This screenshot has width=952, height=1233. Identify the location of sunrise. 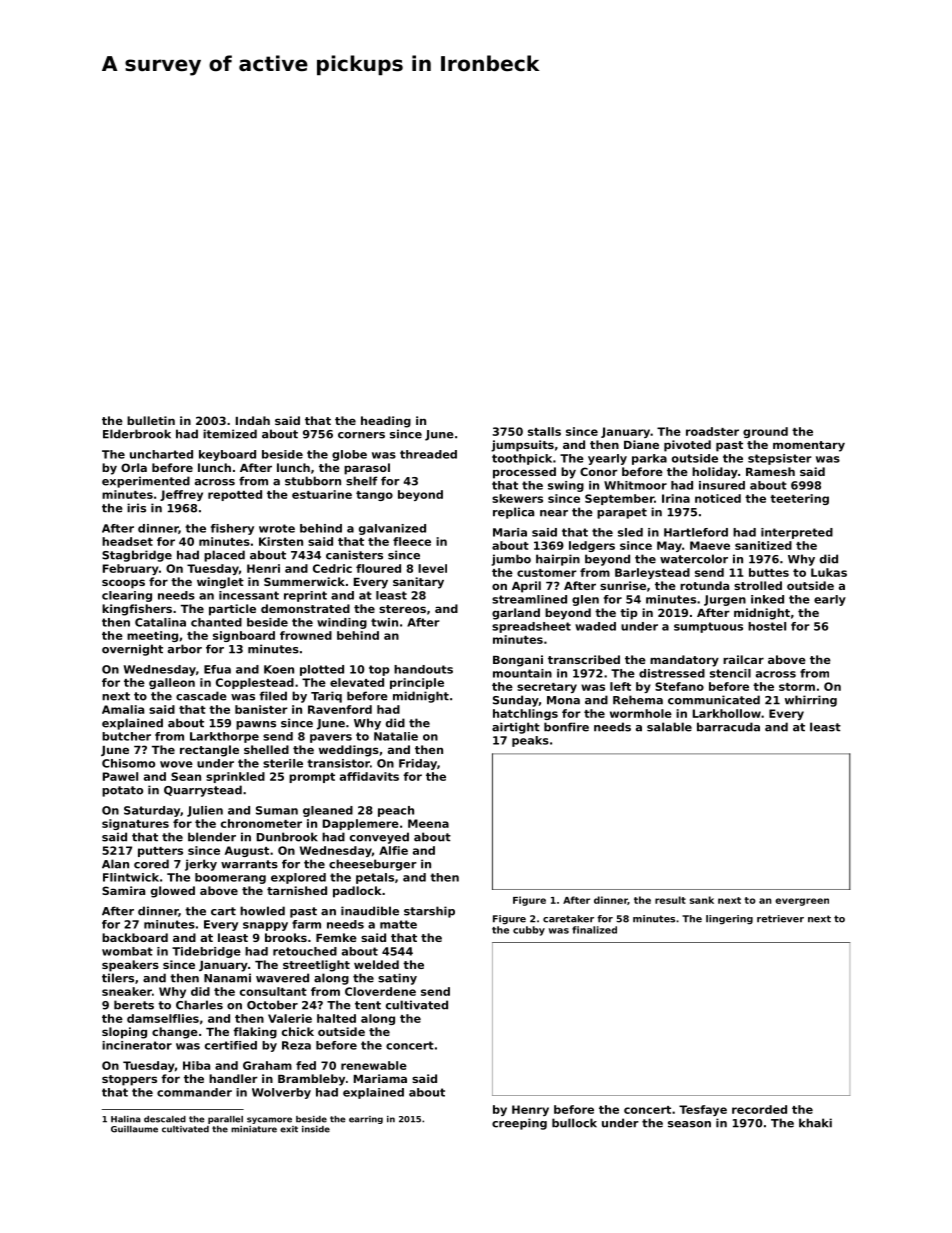
(623, 585).
